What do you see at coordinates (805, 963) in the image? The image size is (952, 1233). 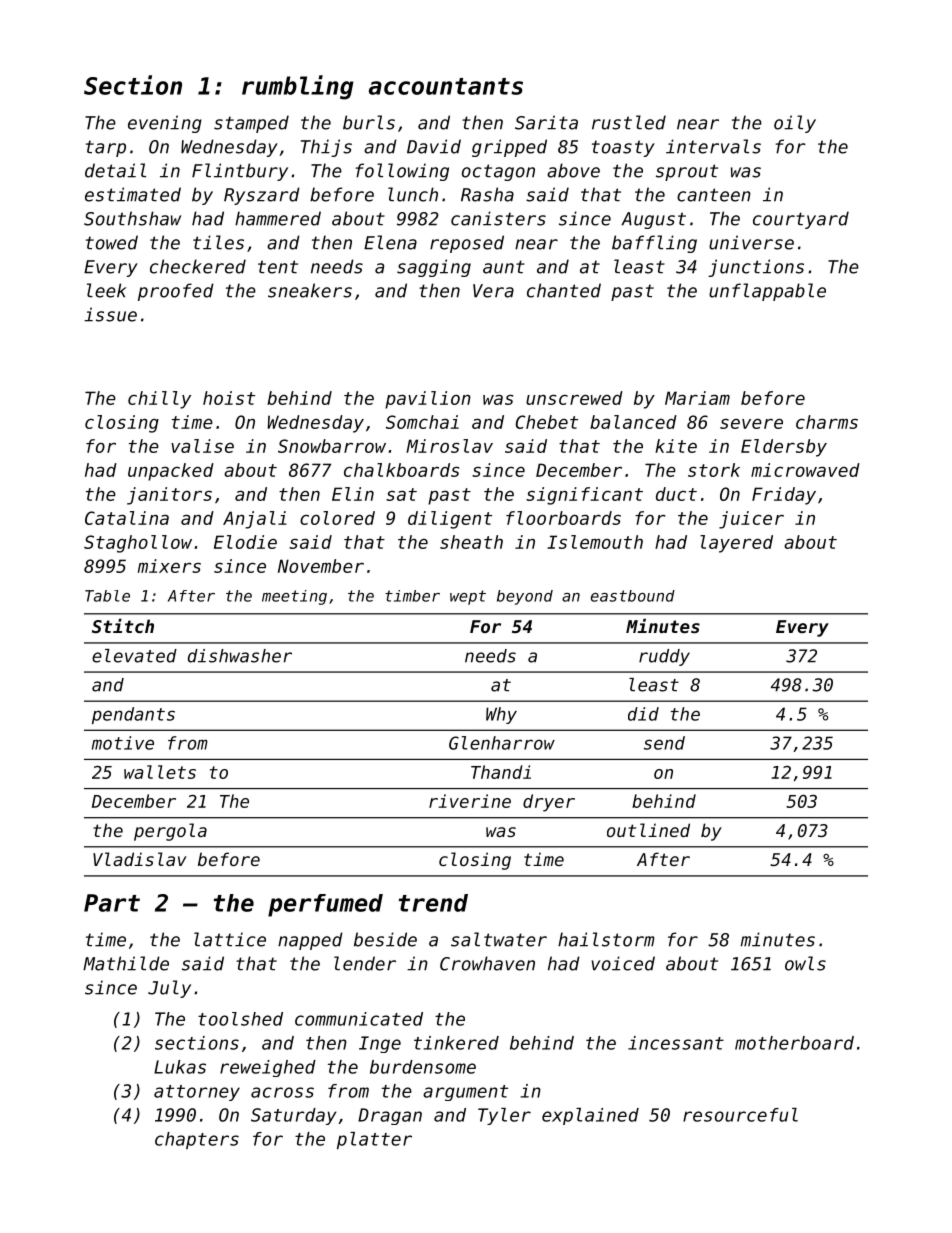 I see `owls` at bounding box center [805, 963].
